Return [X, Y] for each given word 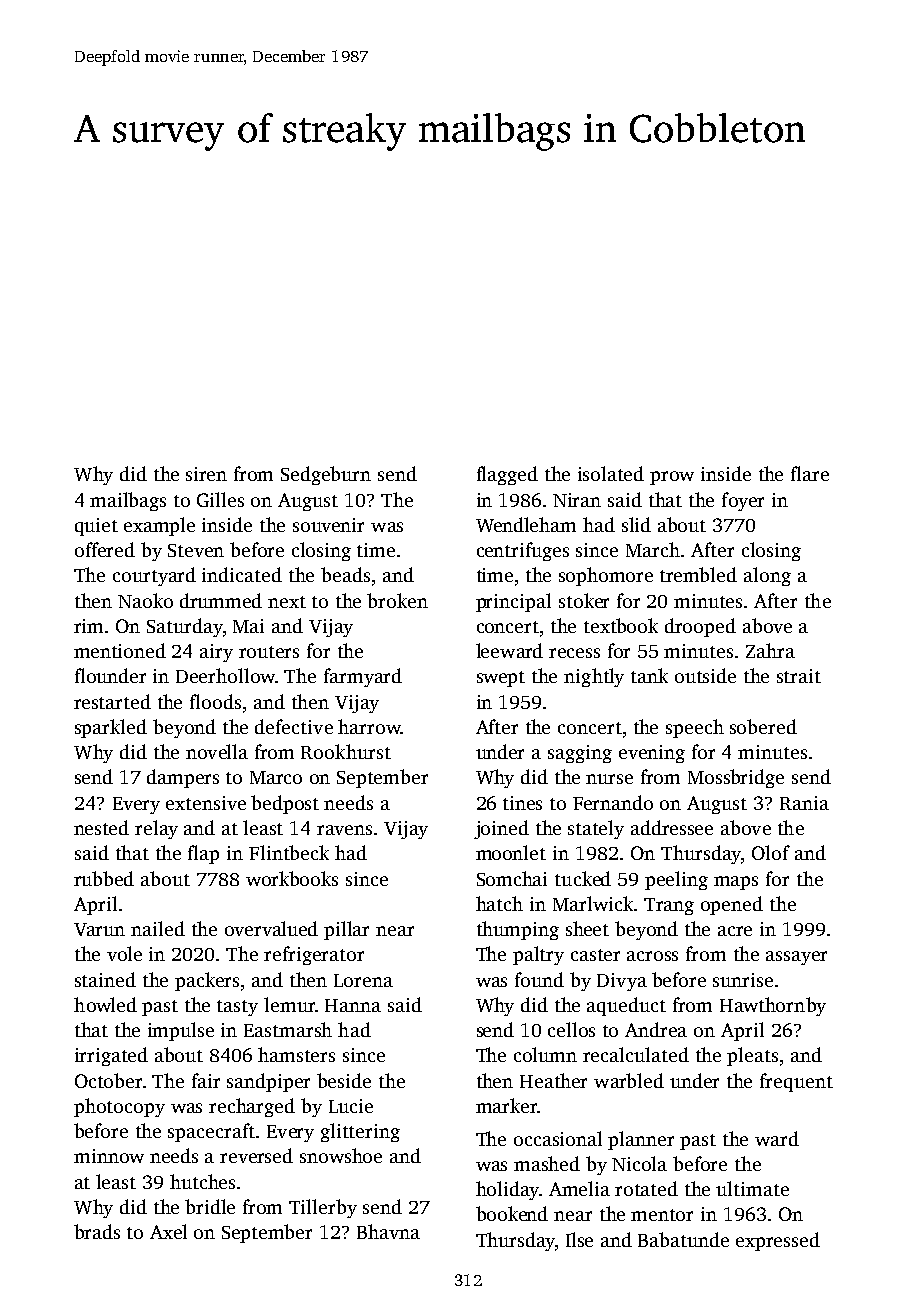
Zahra [770, 650]
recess [574, 653]
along [767, 576]
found [539, 979]
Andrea [656, 1029]
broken [397, 600]
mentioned [120, 650]
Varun [99, 929]
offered [105, 549]
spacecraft [211, 1132]
